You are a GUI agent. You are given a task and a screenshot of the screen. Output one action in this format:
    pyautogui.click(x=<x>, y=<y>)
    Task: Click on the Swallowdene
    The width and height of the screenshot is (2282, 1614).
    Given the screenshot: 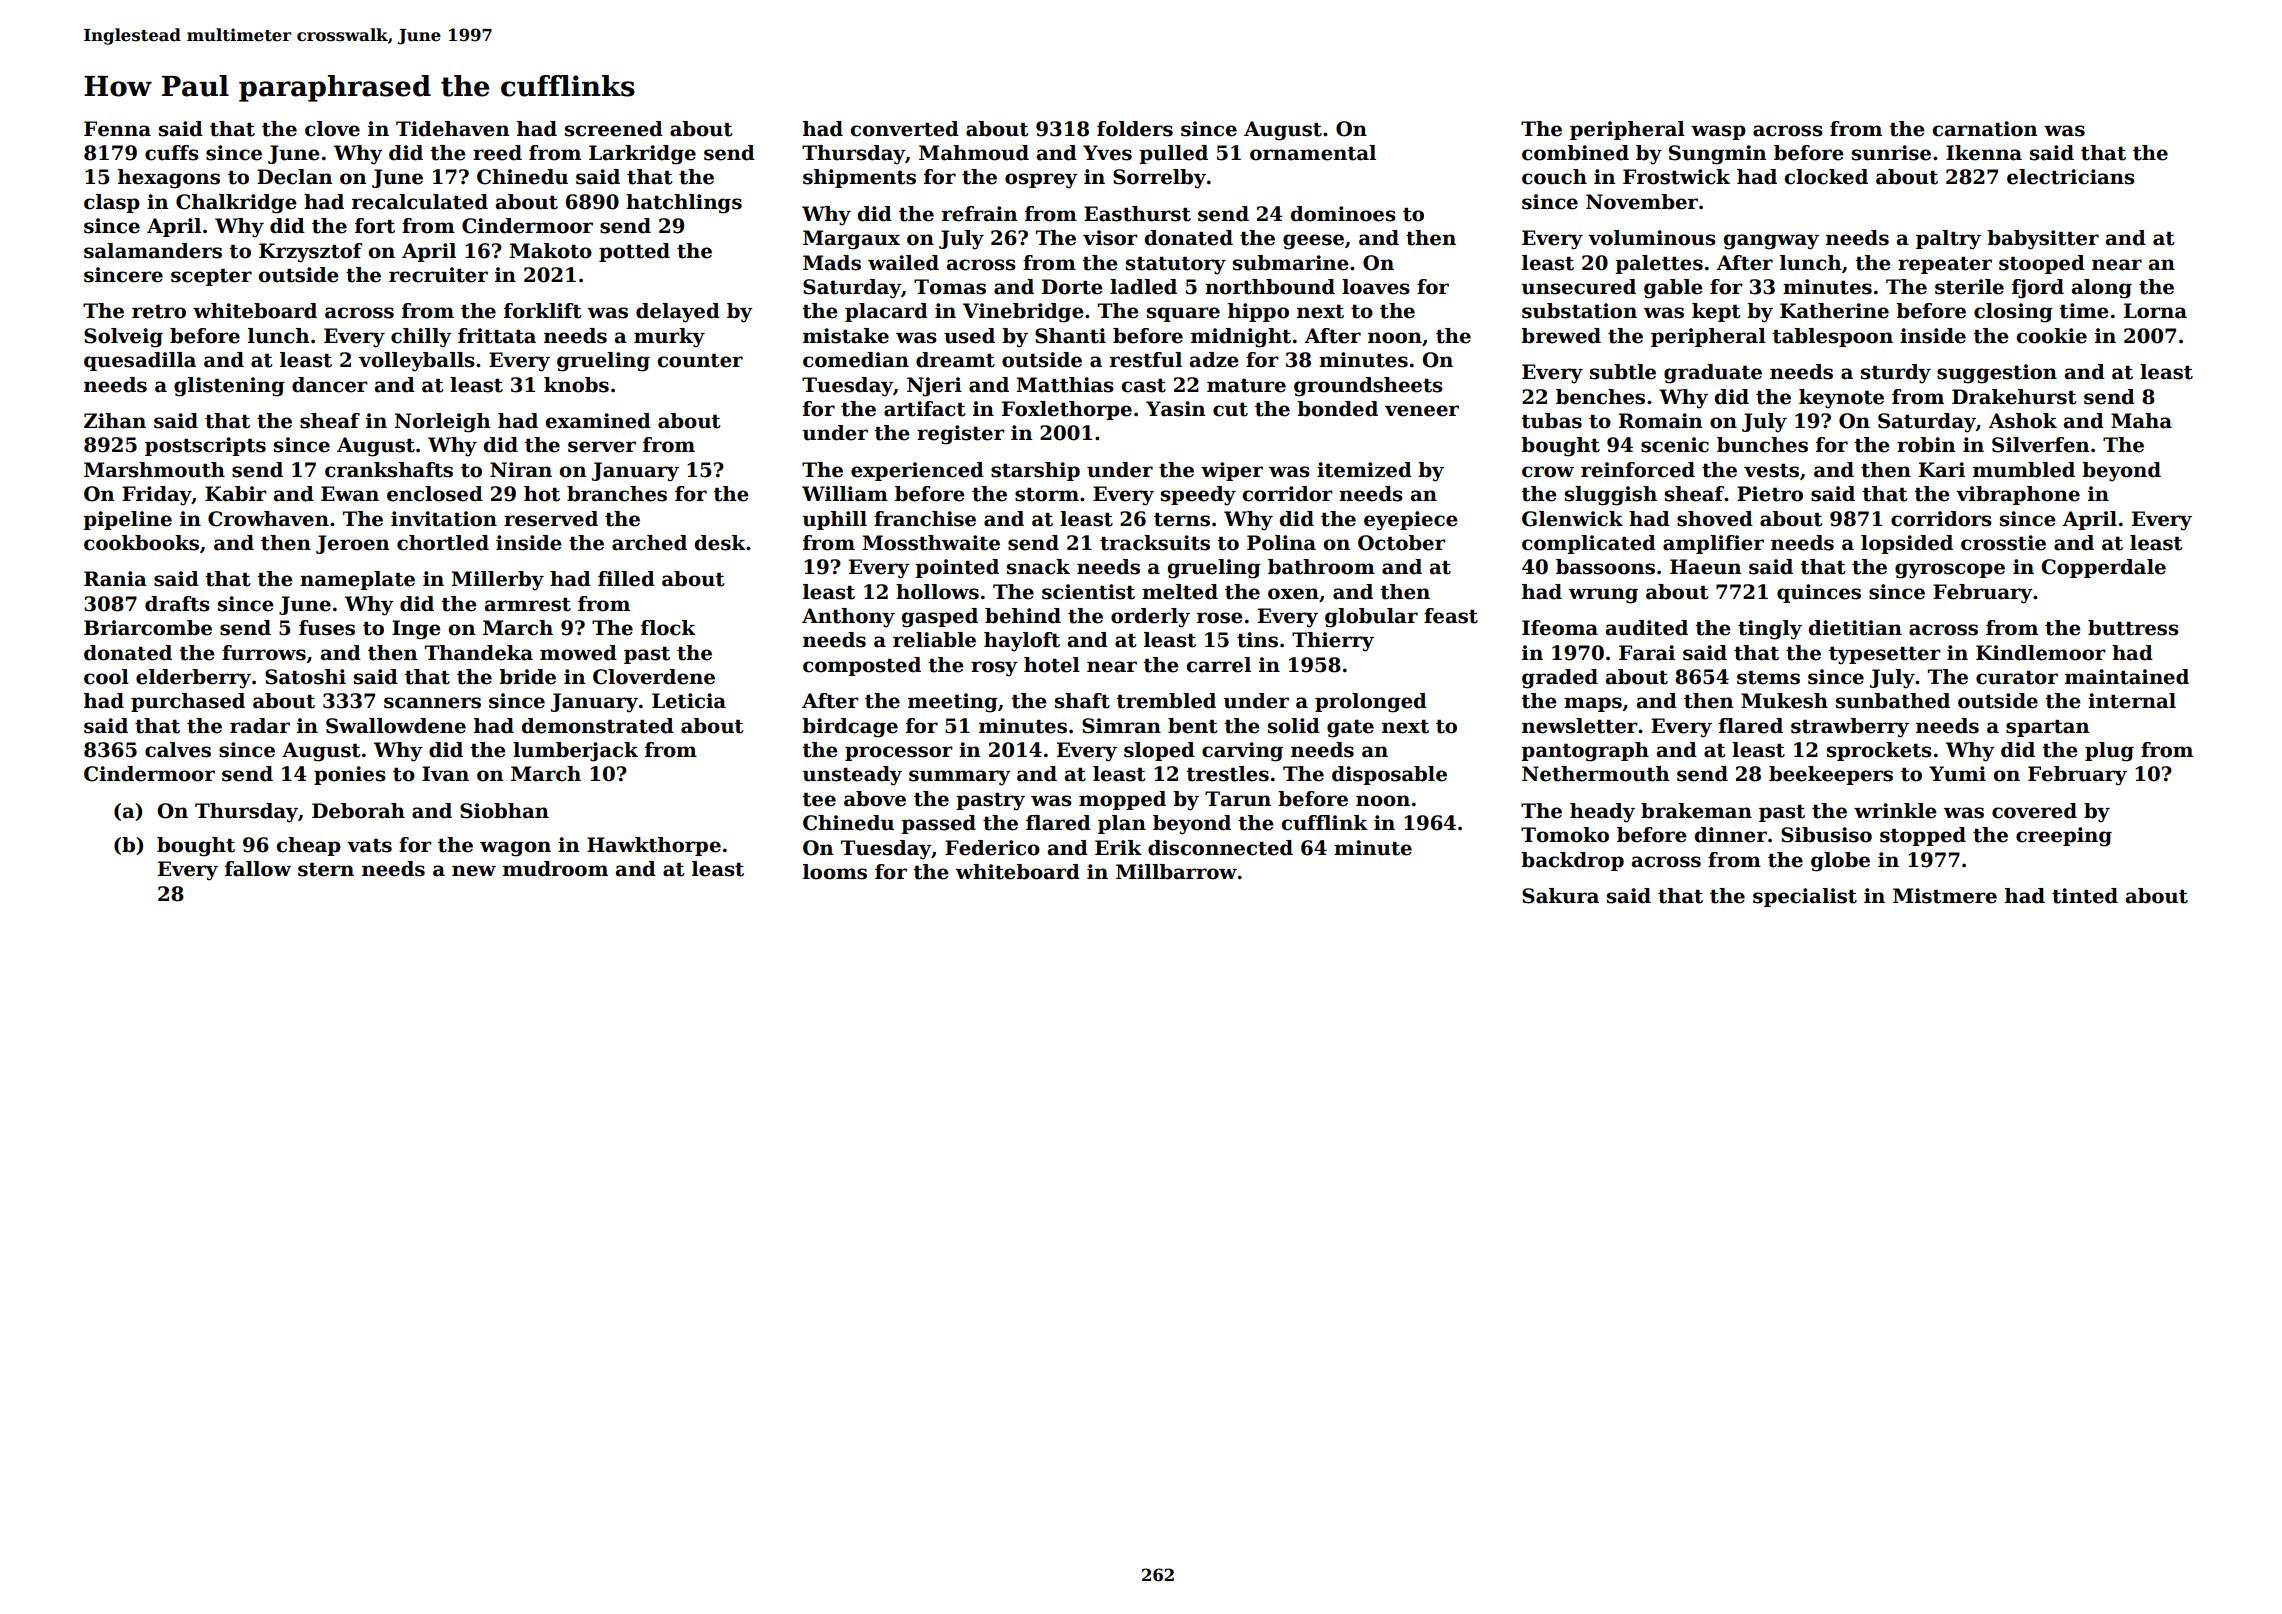 What is the action you would take?
    pyautogui.click(x=396, y=726)
